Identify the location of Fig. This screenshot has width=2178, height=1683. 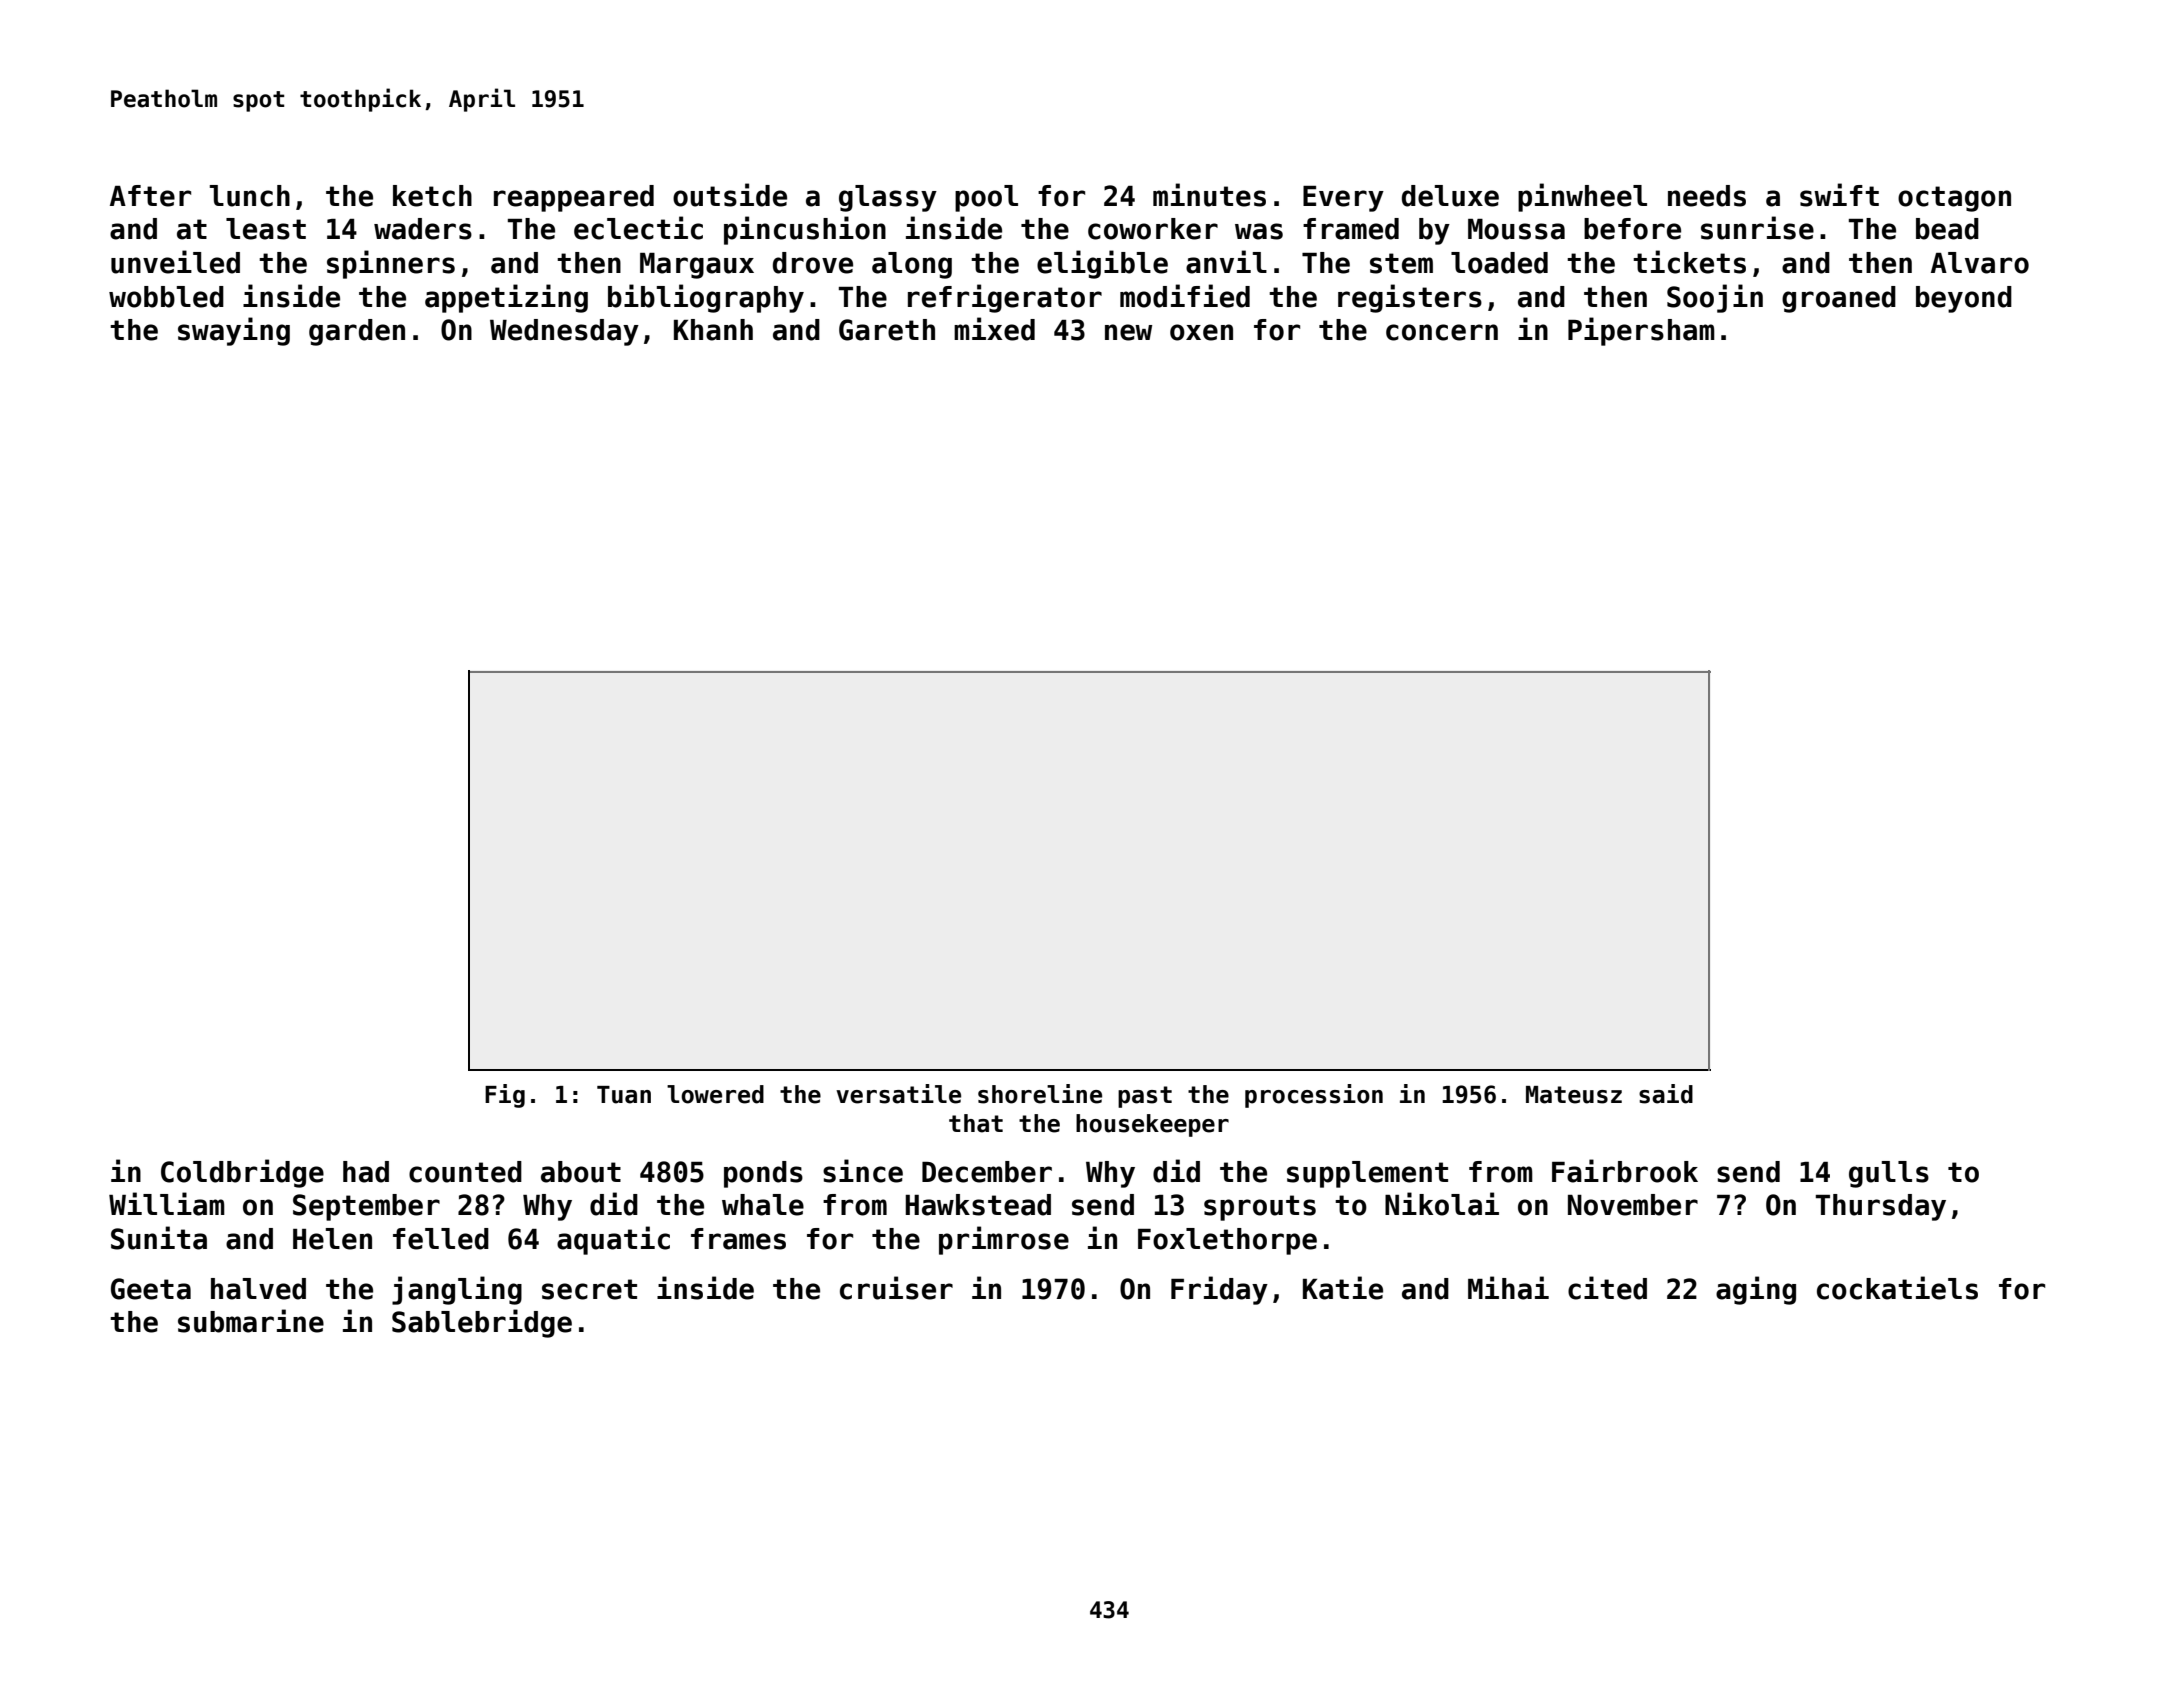
(505, 1096).
